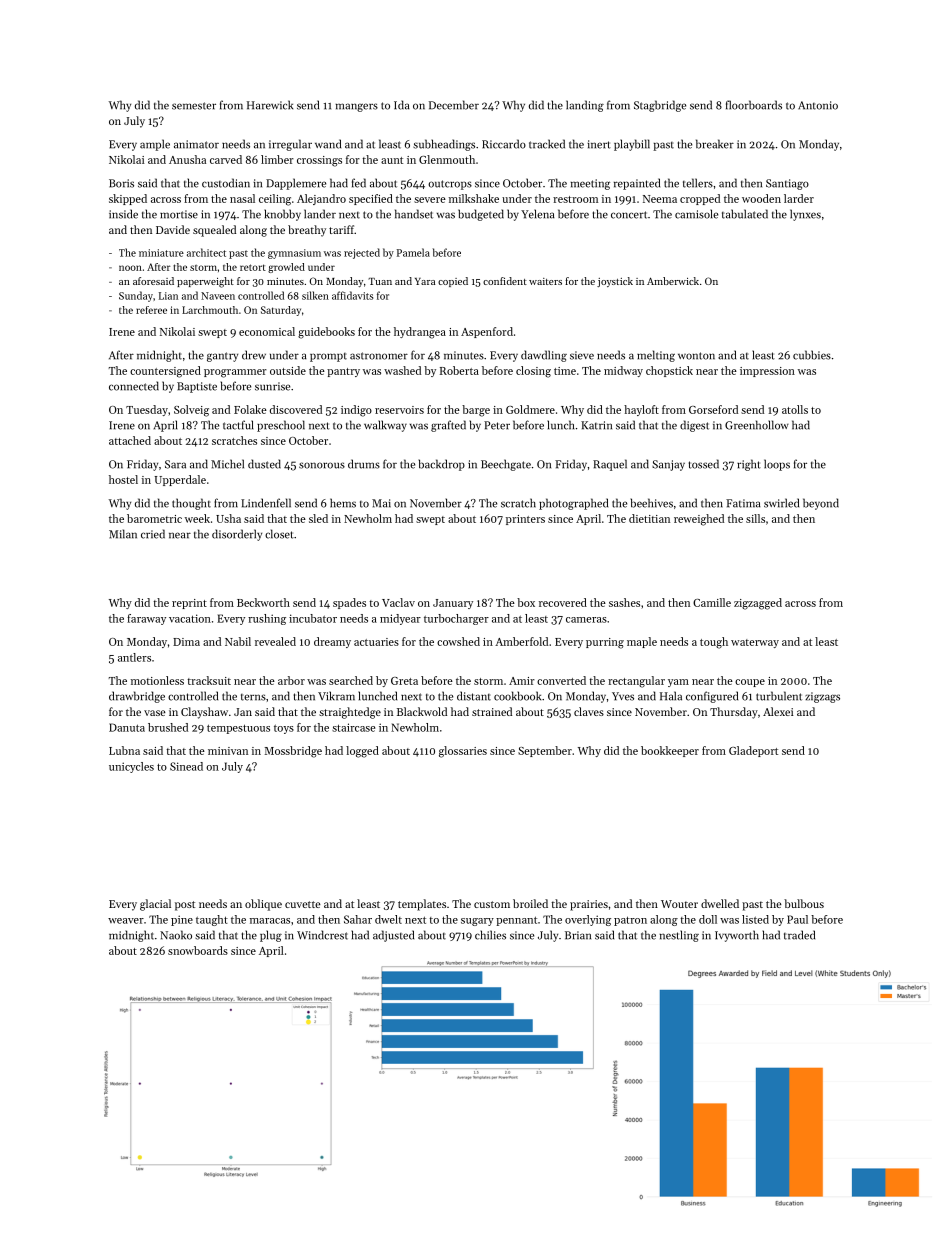 This image has height=1233, width=952. Describe the element at coordinates (194, 106) in the image. I see `semester` at that location.
